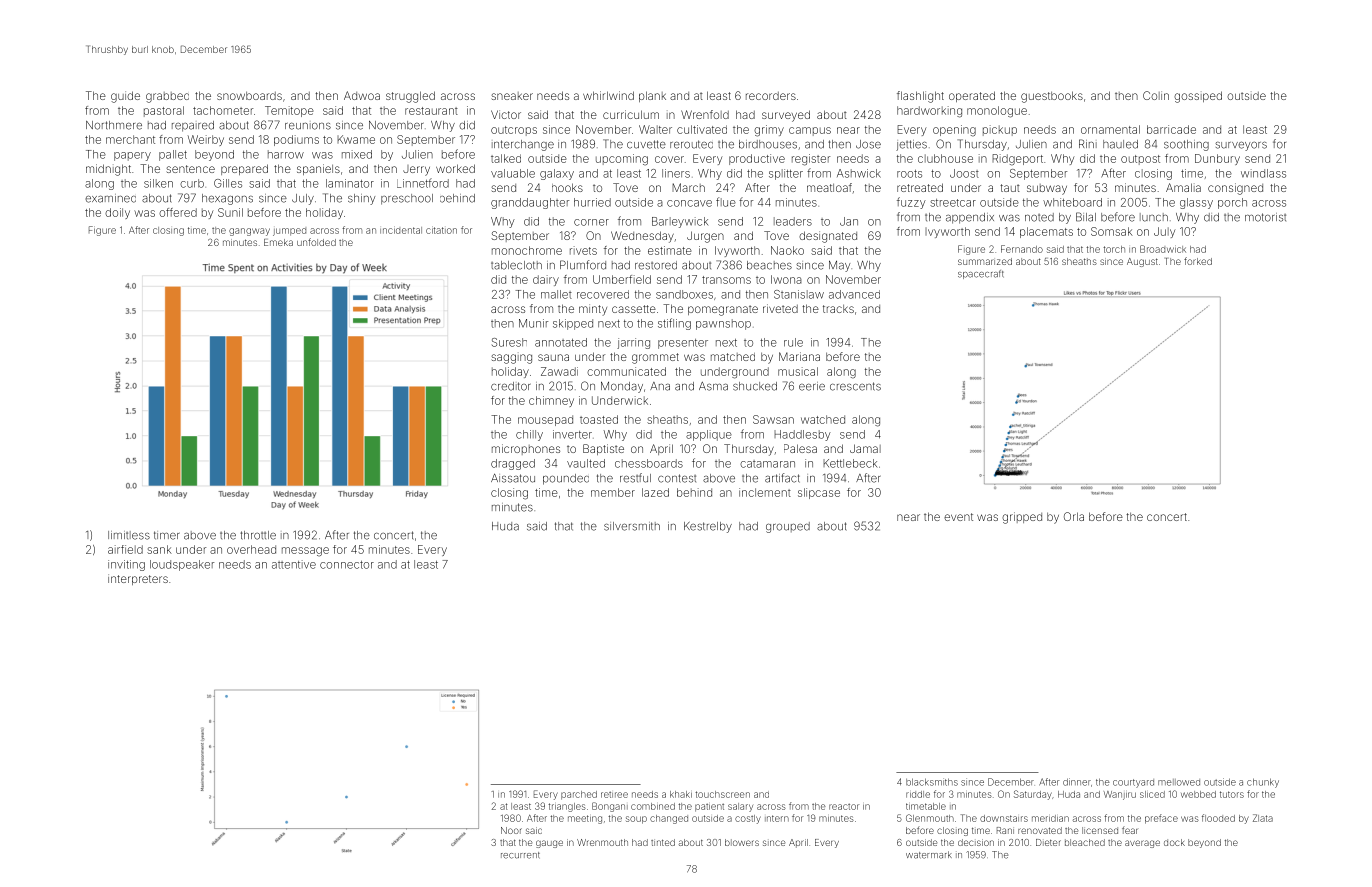  What do you see at coordinates (258, 535) in the screenshot?
I see `throttle` at bounding box center [258, 535].
